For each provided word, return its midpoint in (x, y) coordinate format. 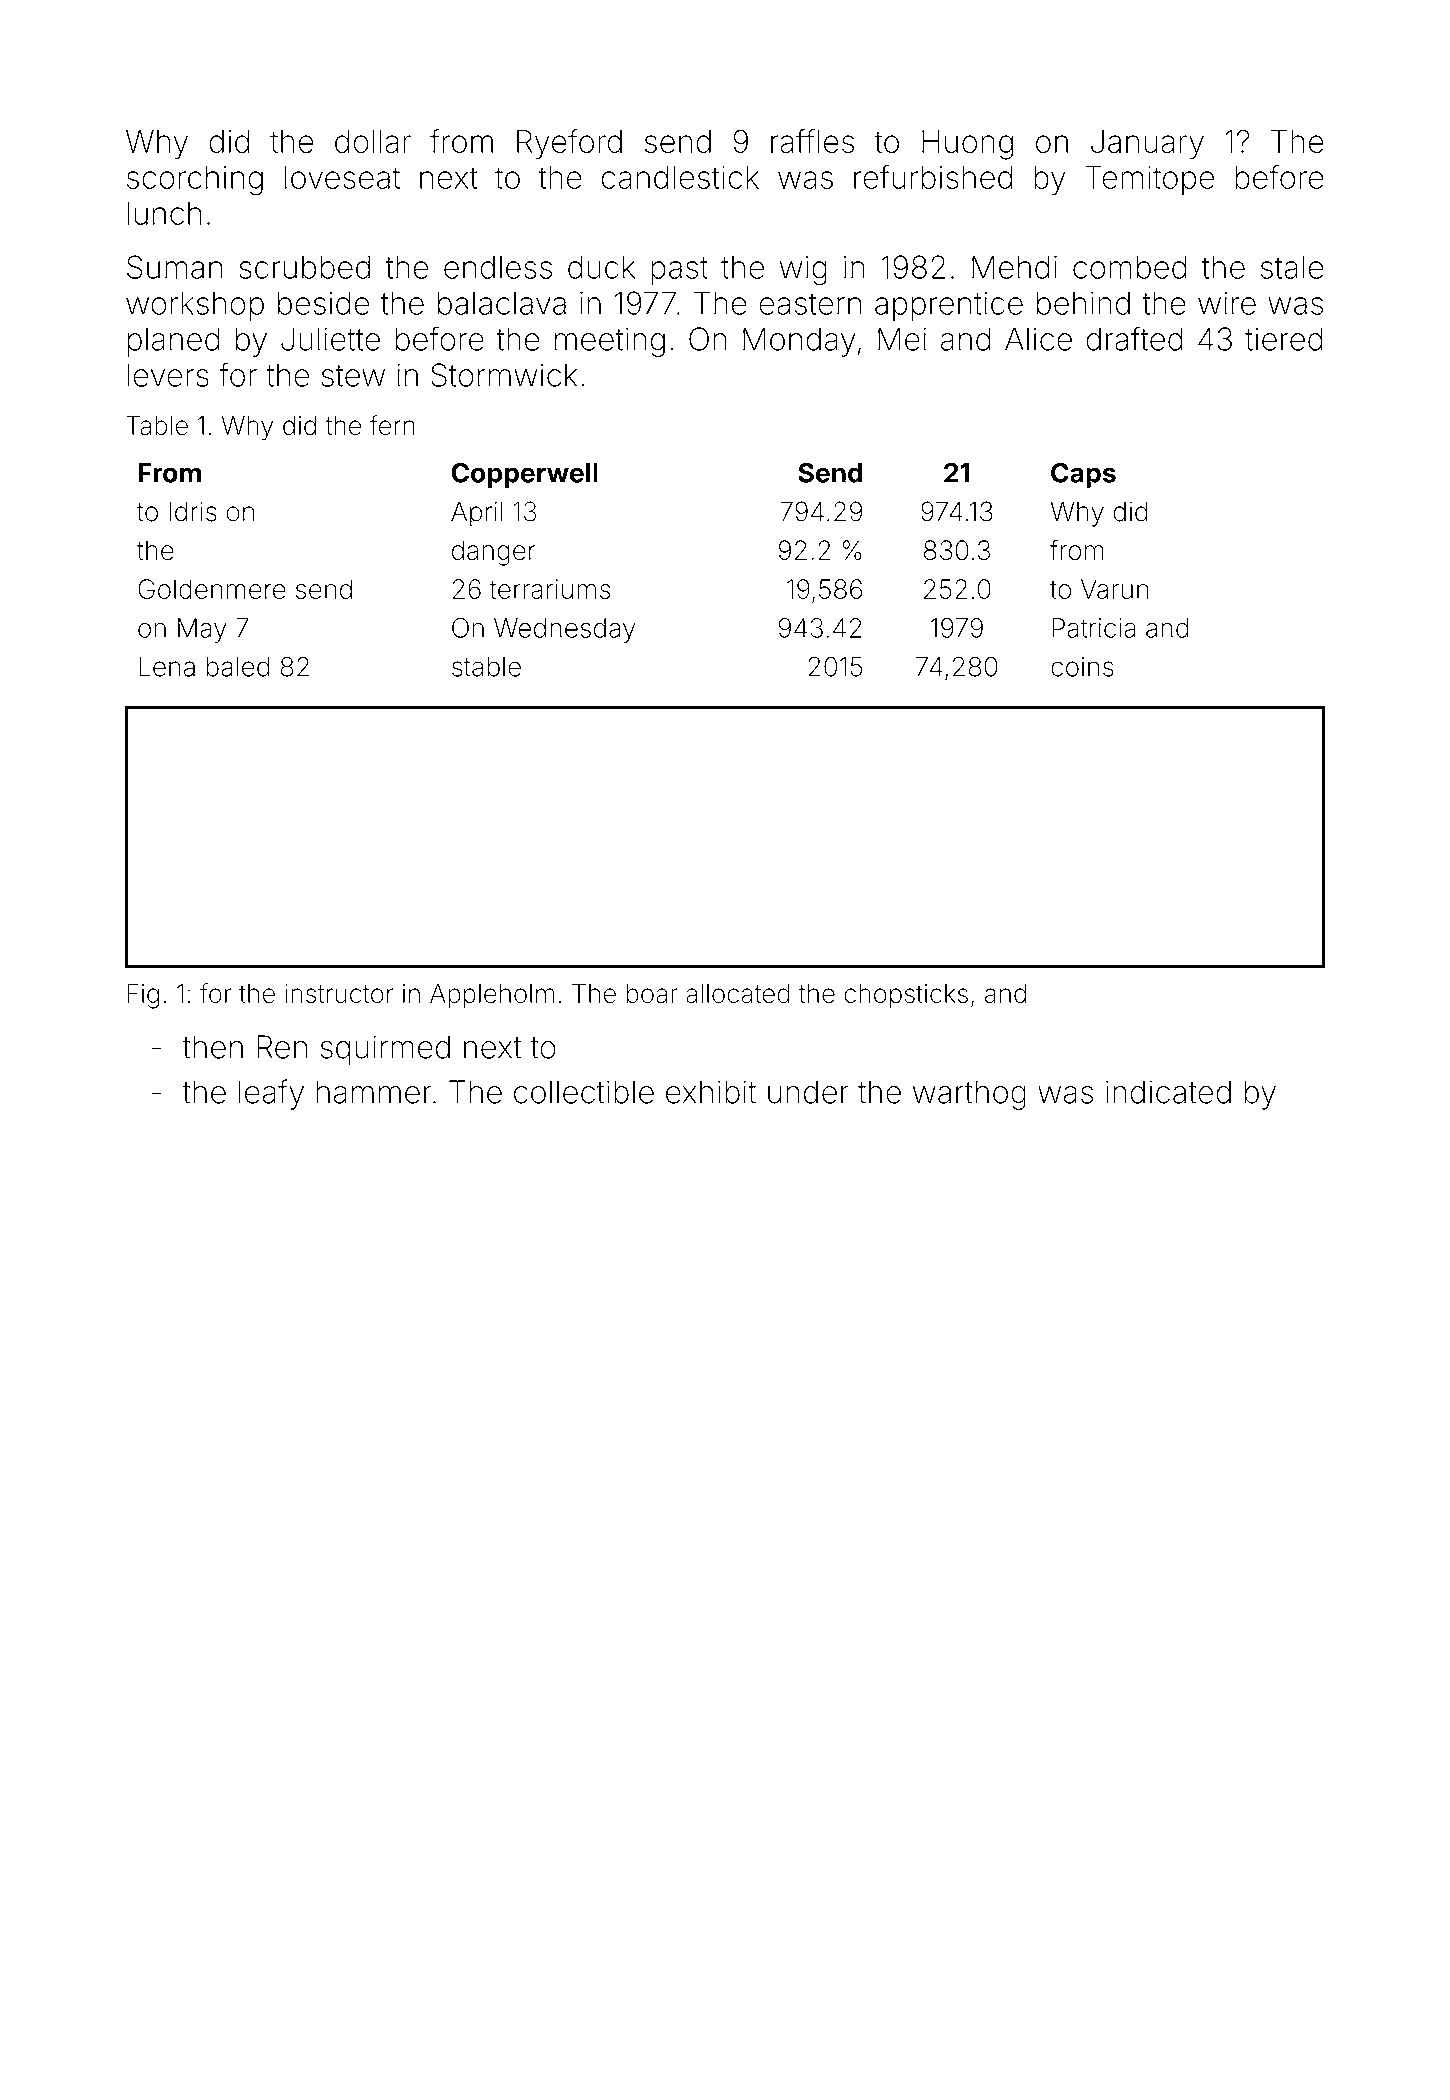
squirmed (385, 1050)
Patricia (1094, 628)
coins (1082, 667)
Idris (193, 512)
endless (498, 267)
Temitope (1149, 180)
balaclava (502, 303)
